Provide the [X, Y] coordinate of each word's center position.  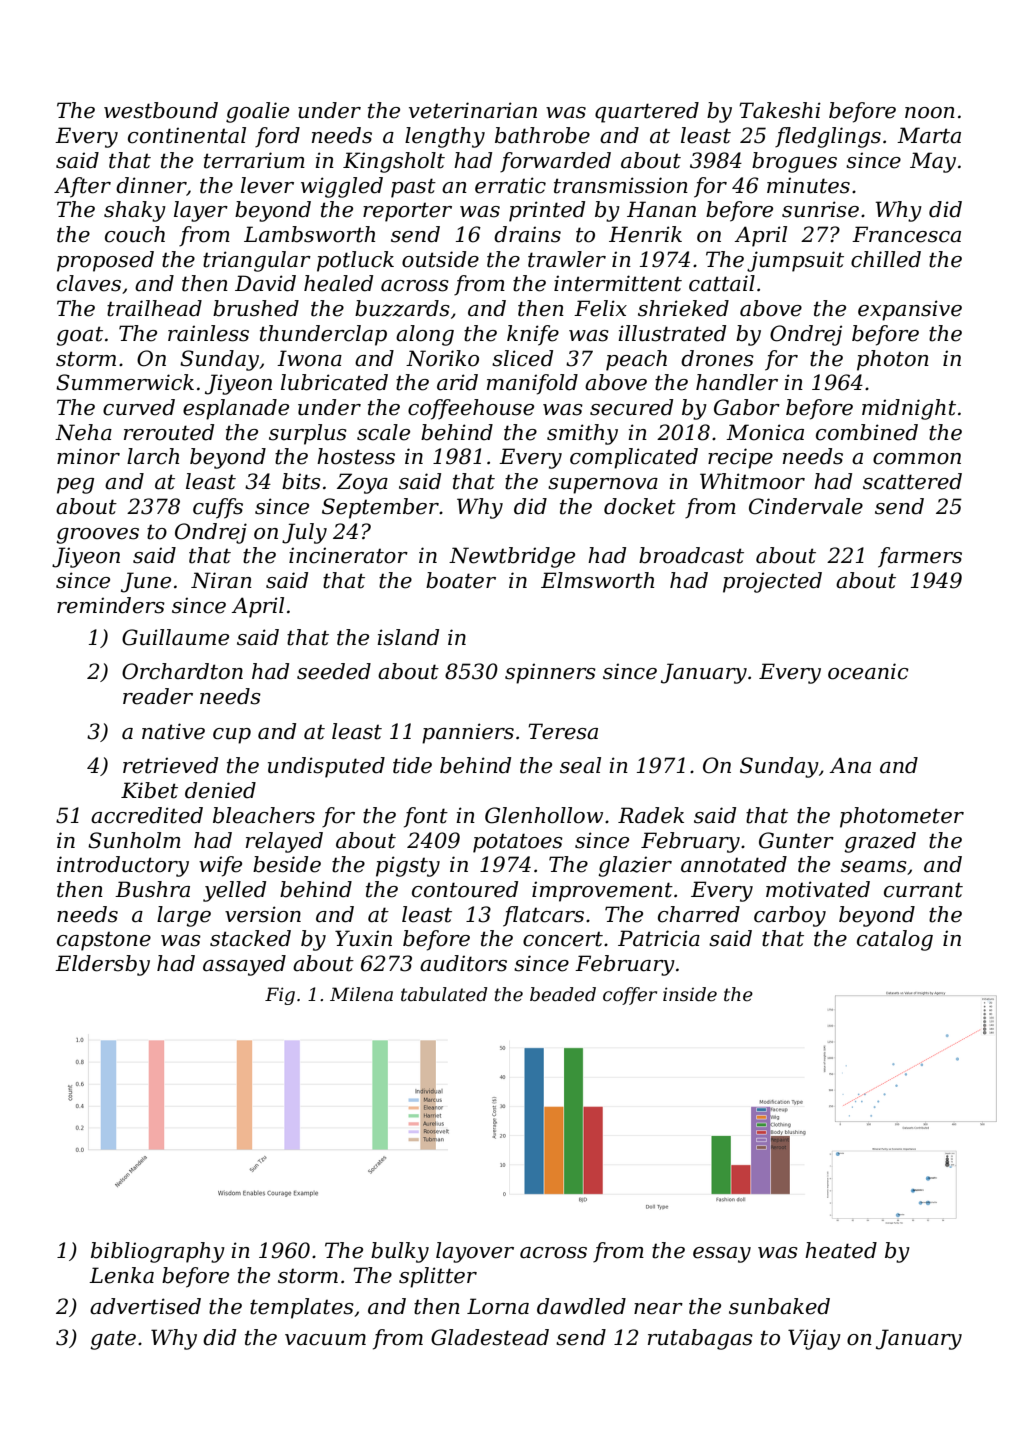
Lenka [121, 1275]
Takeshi [780, 110]
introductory [123, 866]
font [426, 817]
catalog [895, 940]
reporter [407, 212]
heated [841, 1250]
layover [475, 1252]
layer [201, 211]
